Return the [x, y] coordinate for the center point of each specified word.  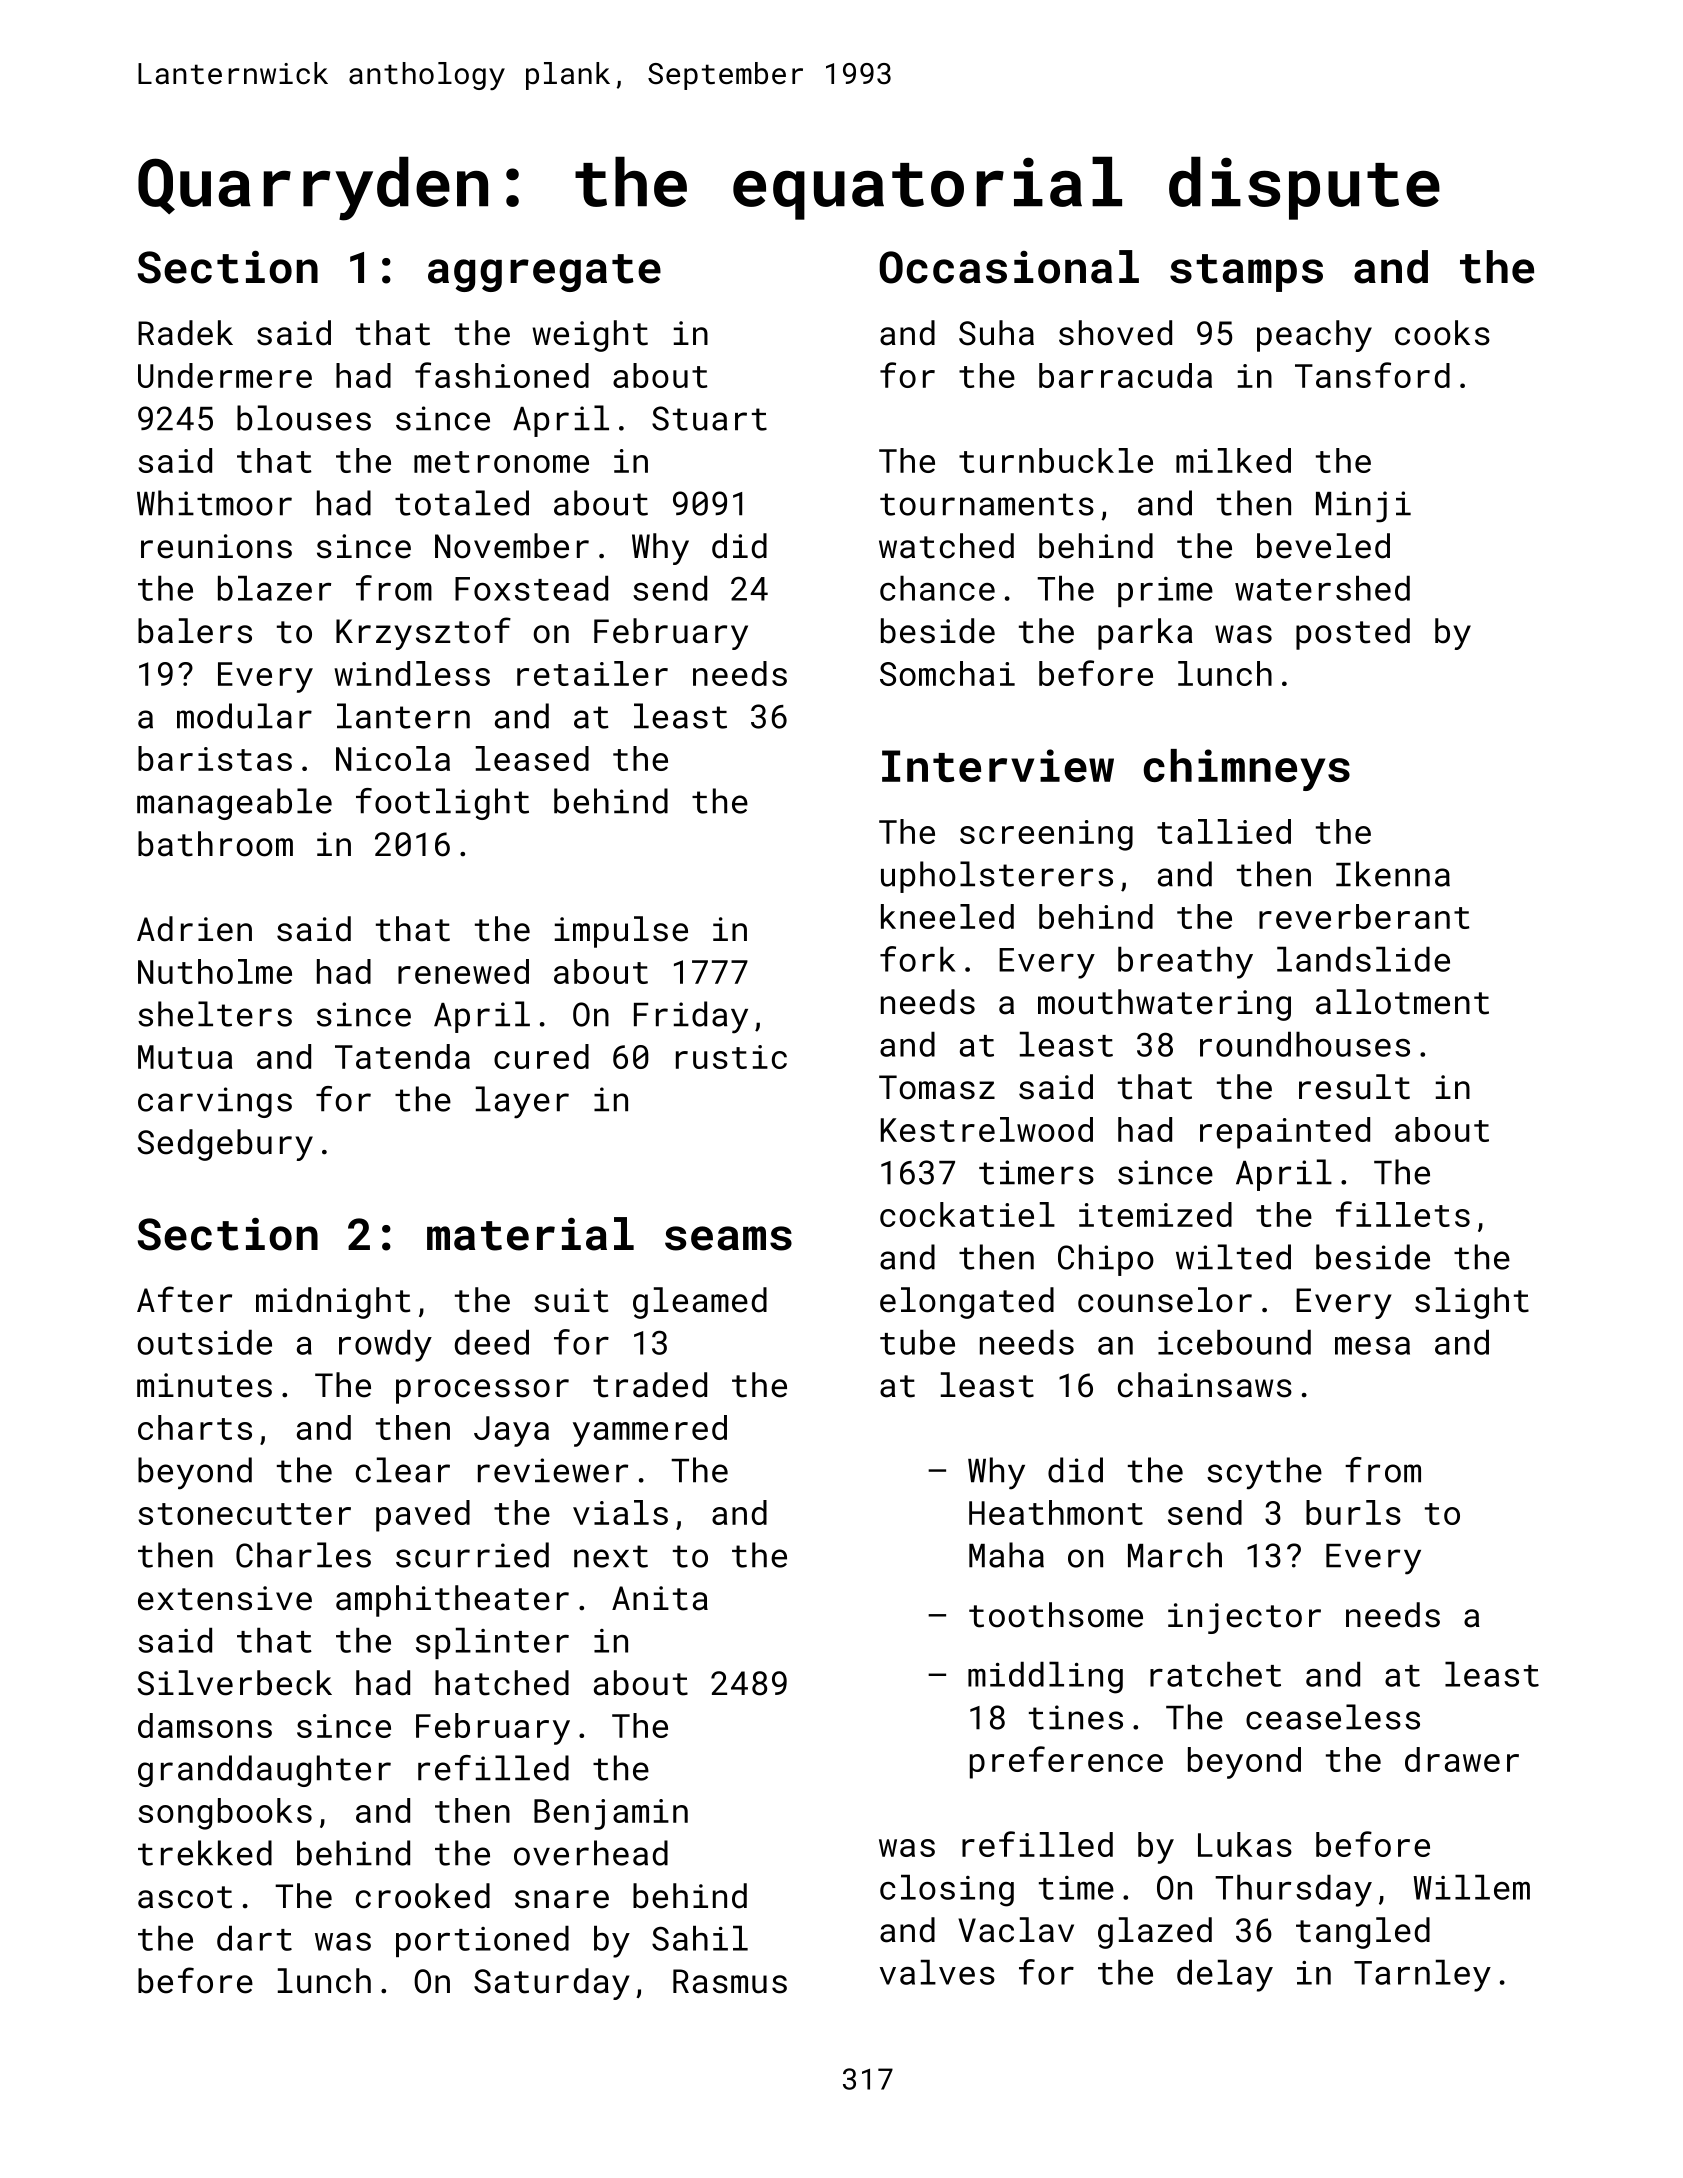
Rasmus [730, 1981]
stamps [1246, 273]
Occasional [1009, 267]
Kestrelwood [987, 1129]
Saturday [551, 1984]
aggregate [544, 273]
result [1354, 1087]
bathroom [215, 844]
